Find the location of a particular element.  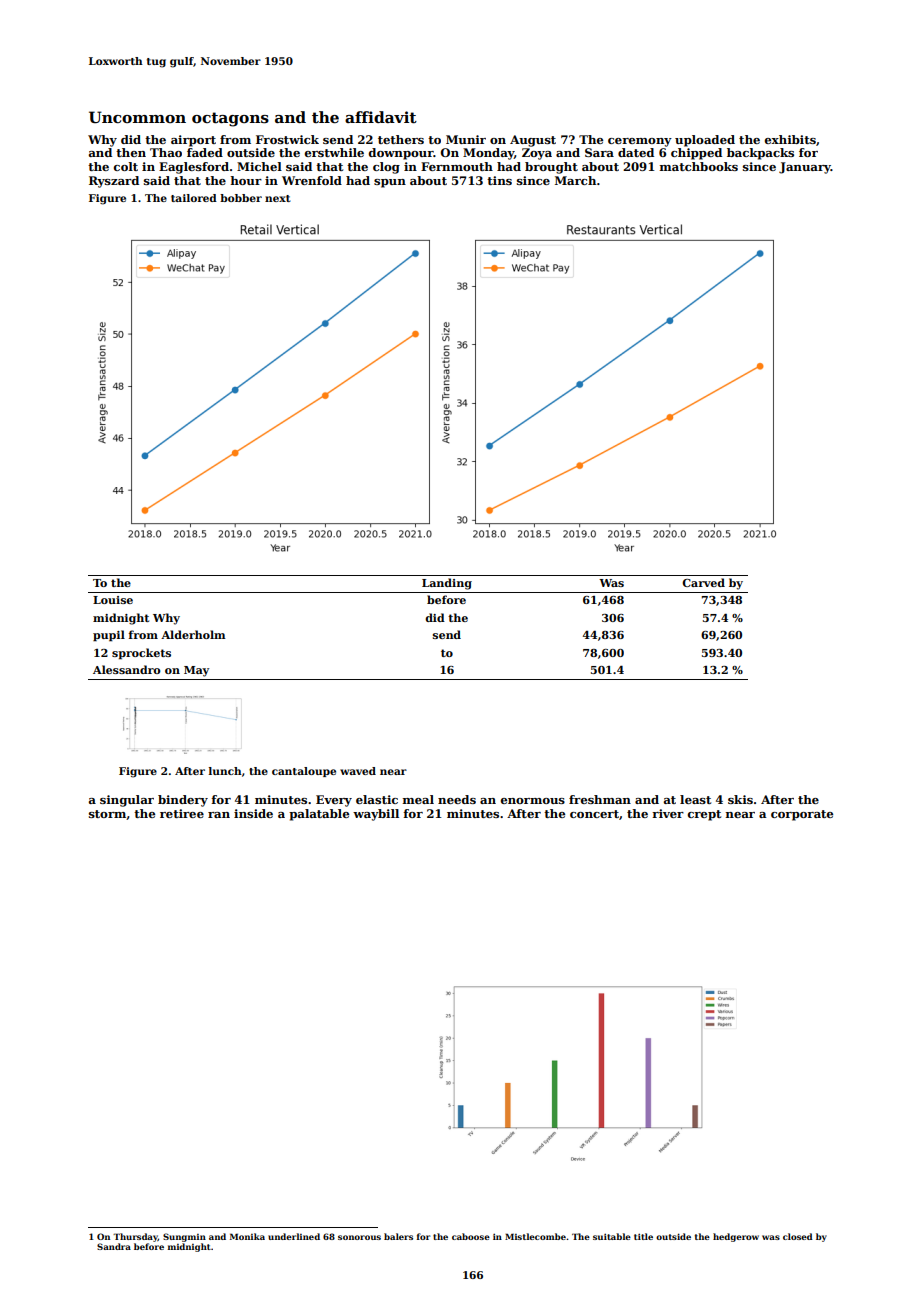

skis is located at coordinates (740, 799).
